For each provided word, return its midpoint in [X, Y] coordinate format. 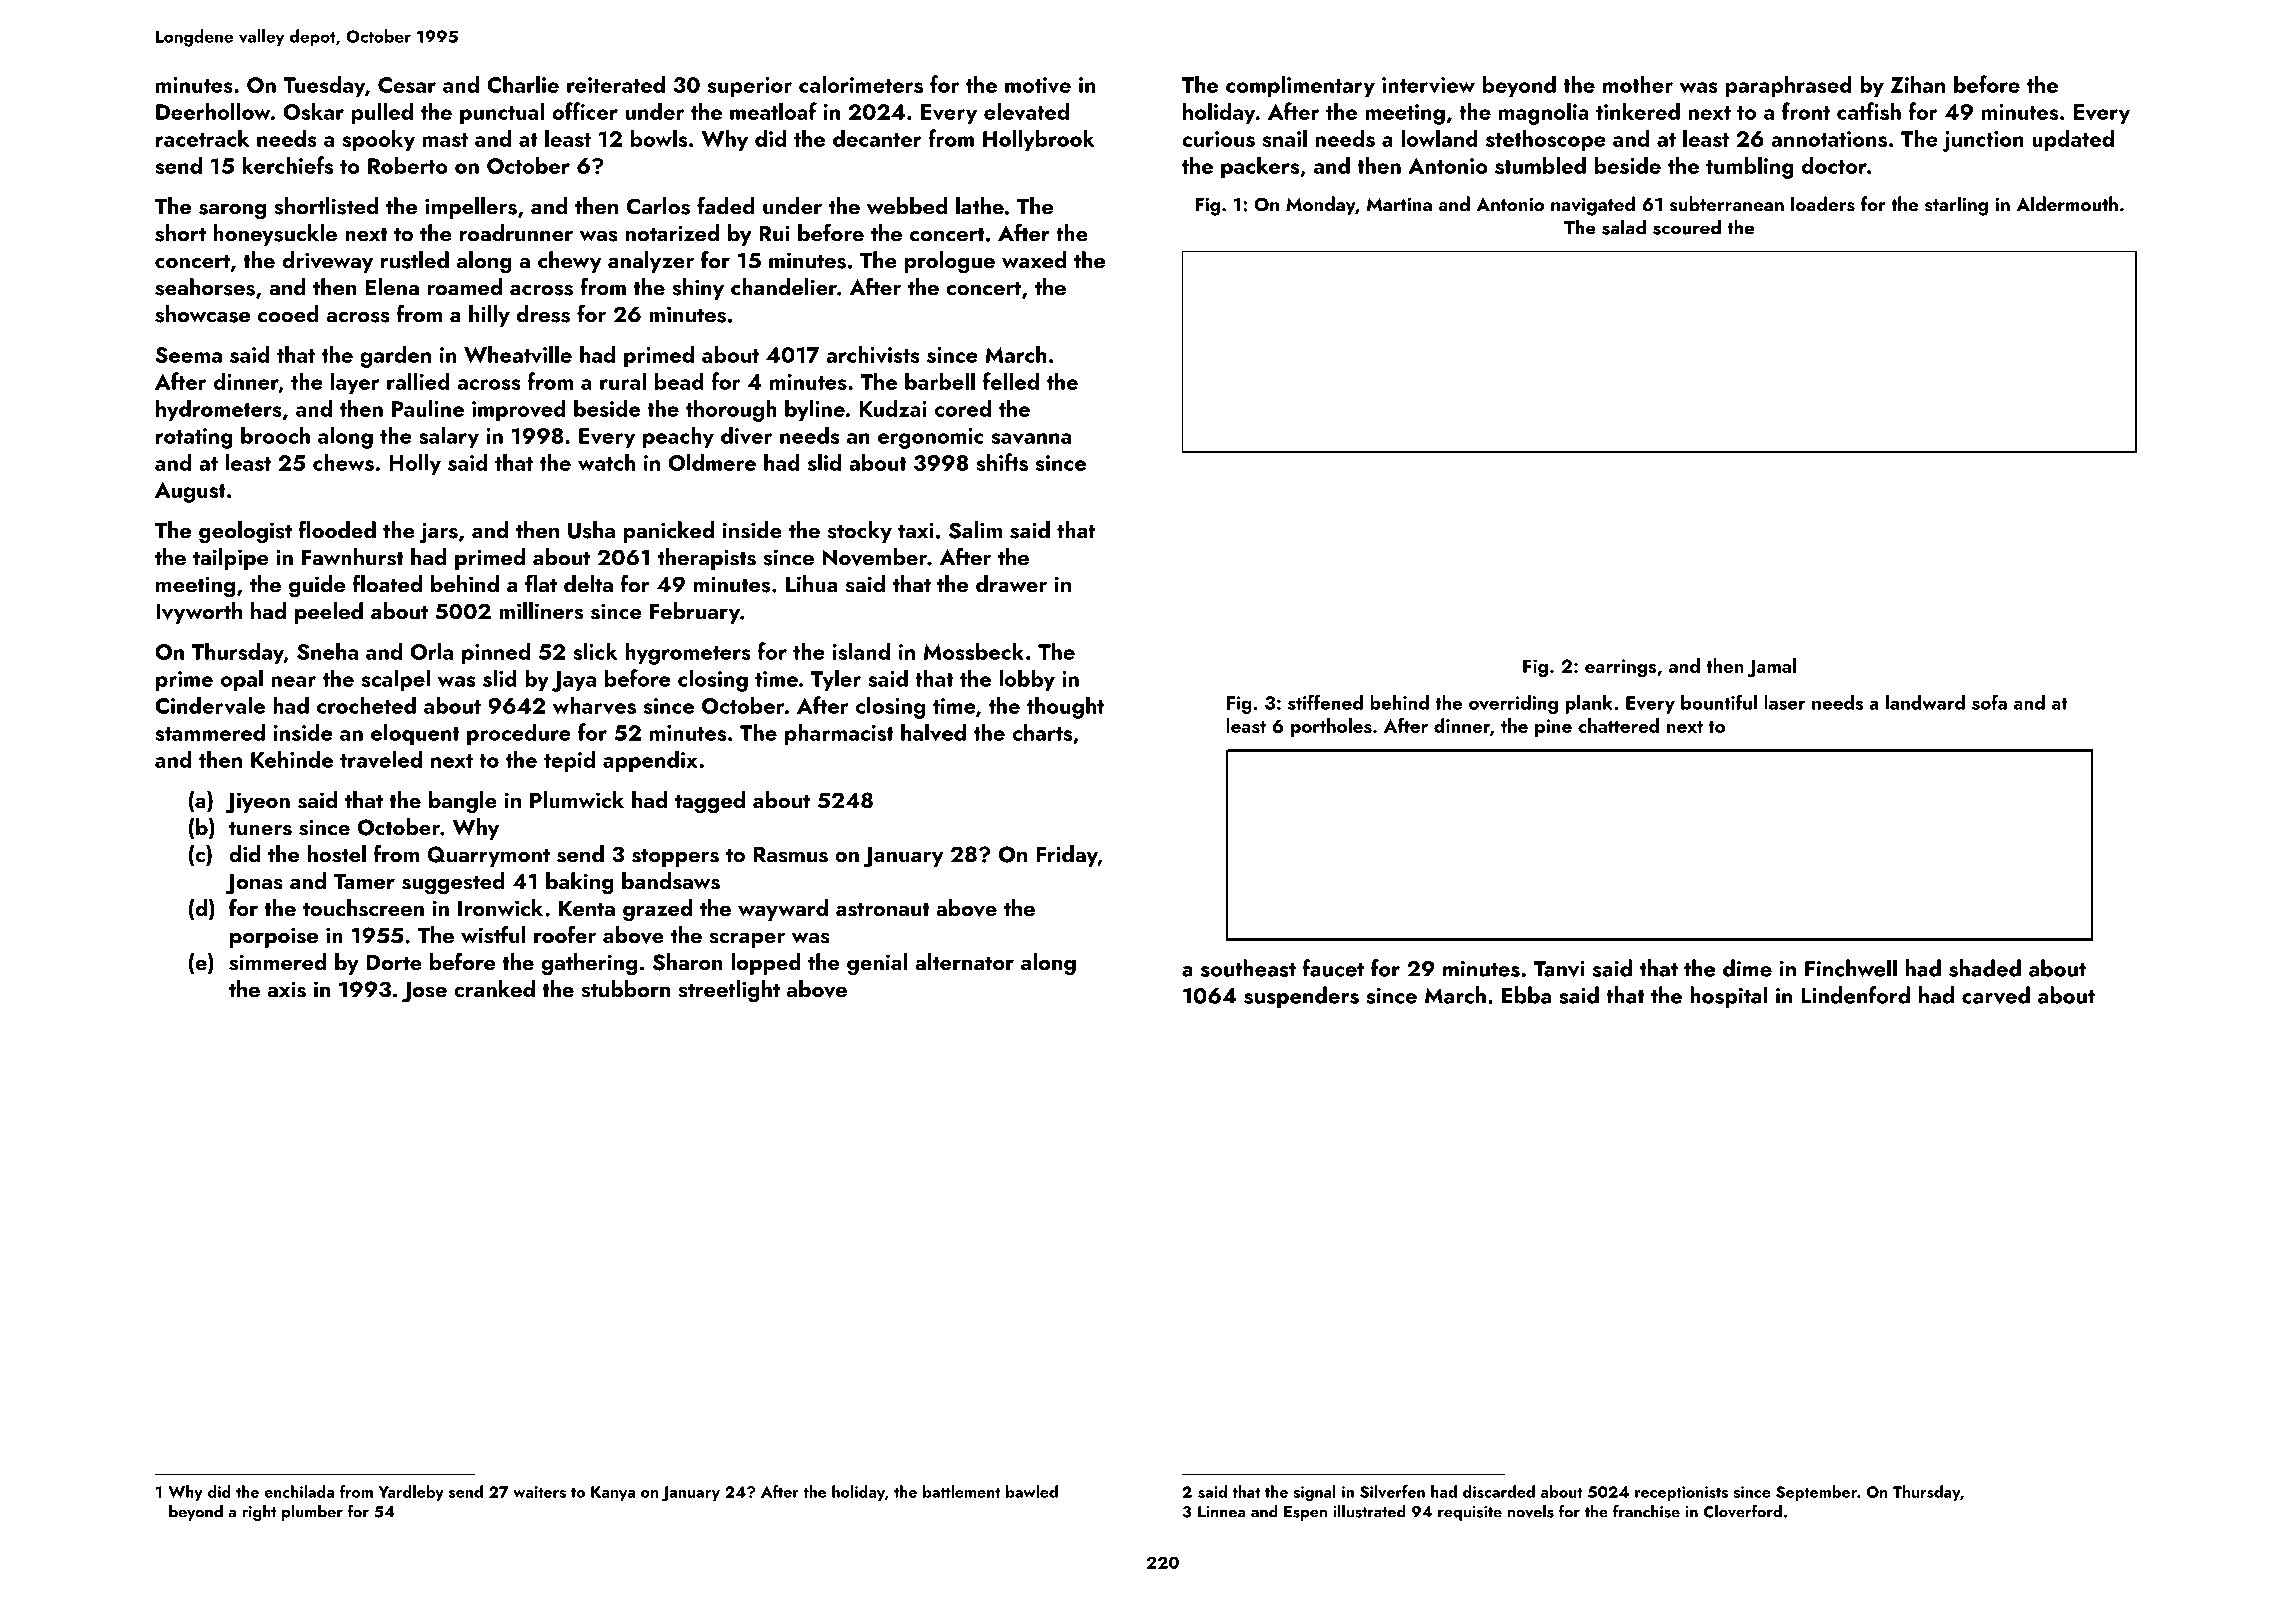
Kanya [613, 1493]
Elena [392, 287]
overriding [1513, 704]
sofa [1989, 702]
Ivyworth [199, 613]
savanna [1032, 439]
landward [1925, 702]
